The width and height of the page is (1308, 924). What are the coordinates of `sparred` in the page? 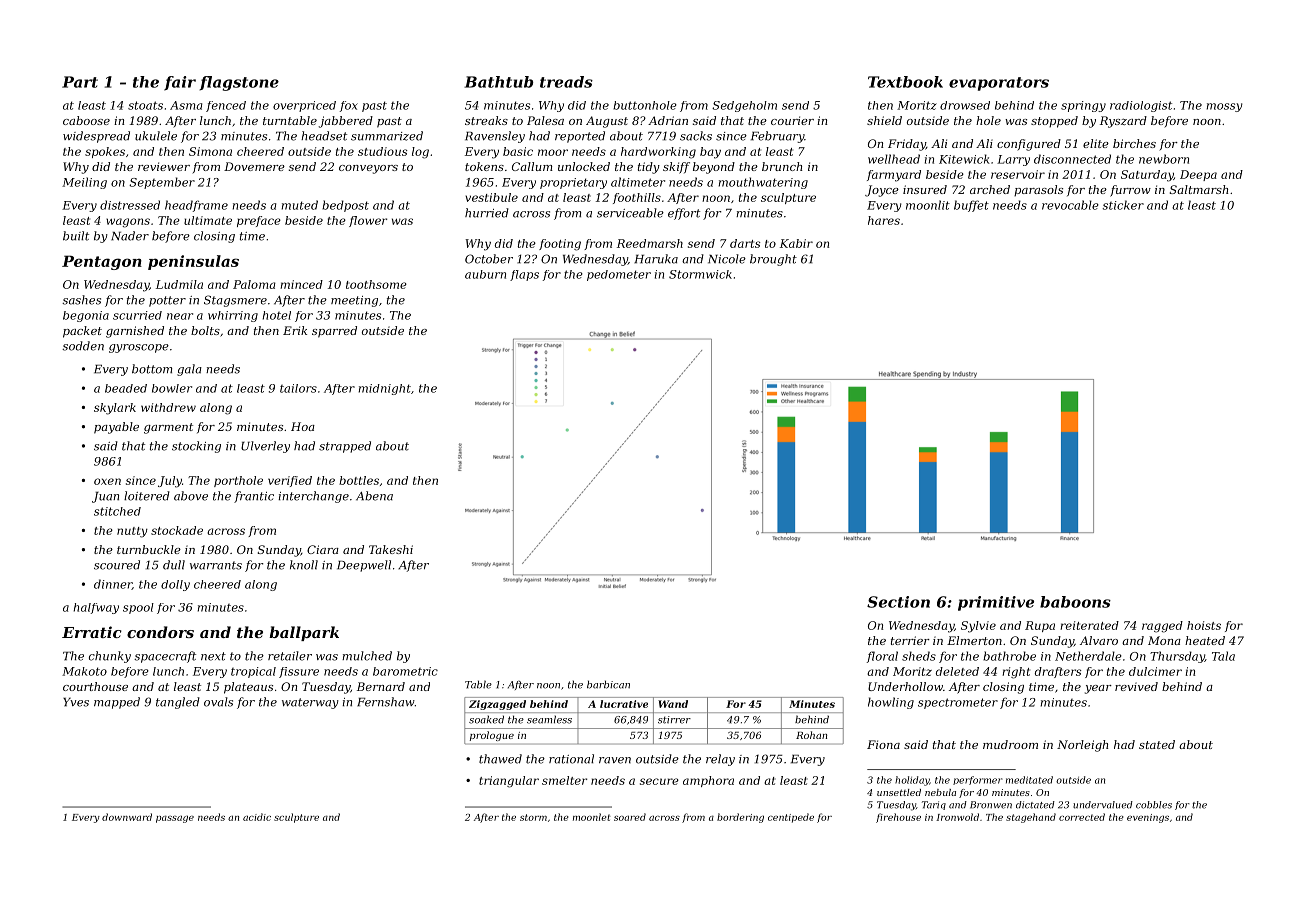 It's located at (334, 332).
